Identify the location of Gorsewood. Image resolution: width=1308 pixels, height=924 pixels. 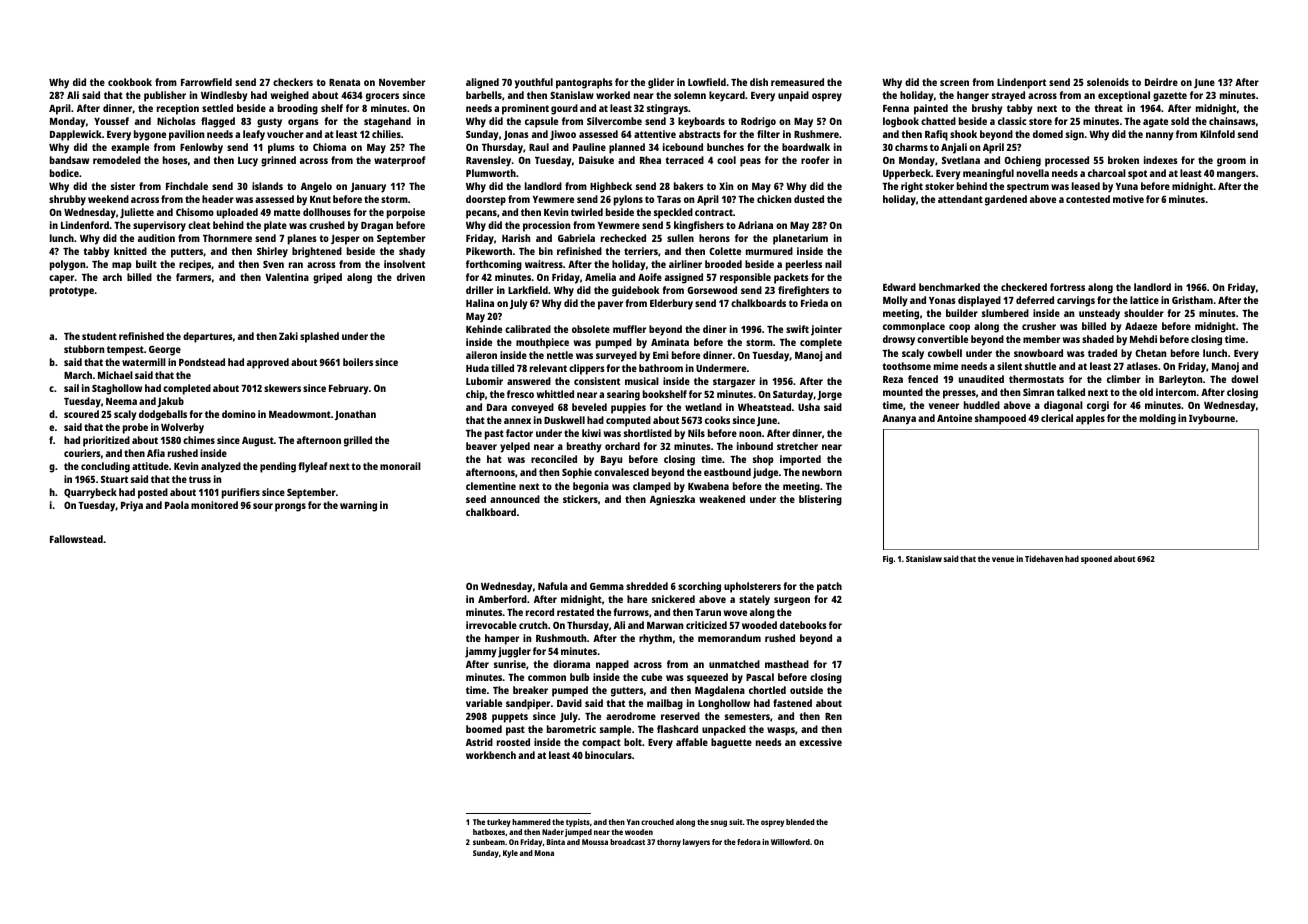
(712, 290).
